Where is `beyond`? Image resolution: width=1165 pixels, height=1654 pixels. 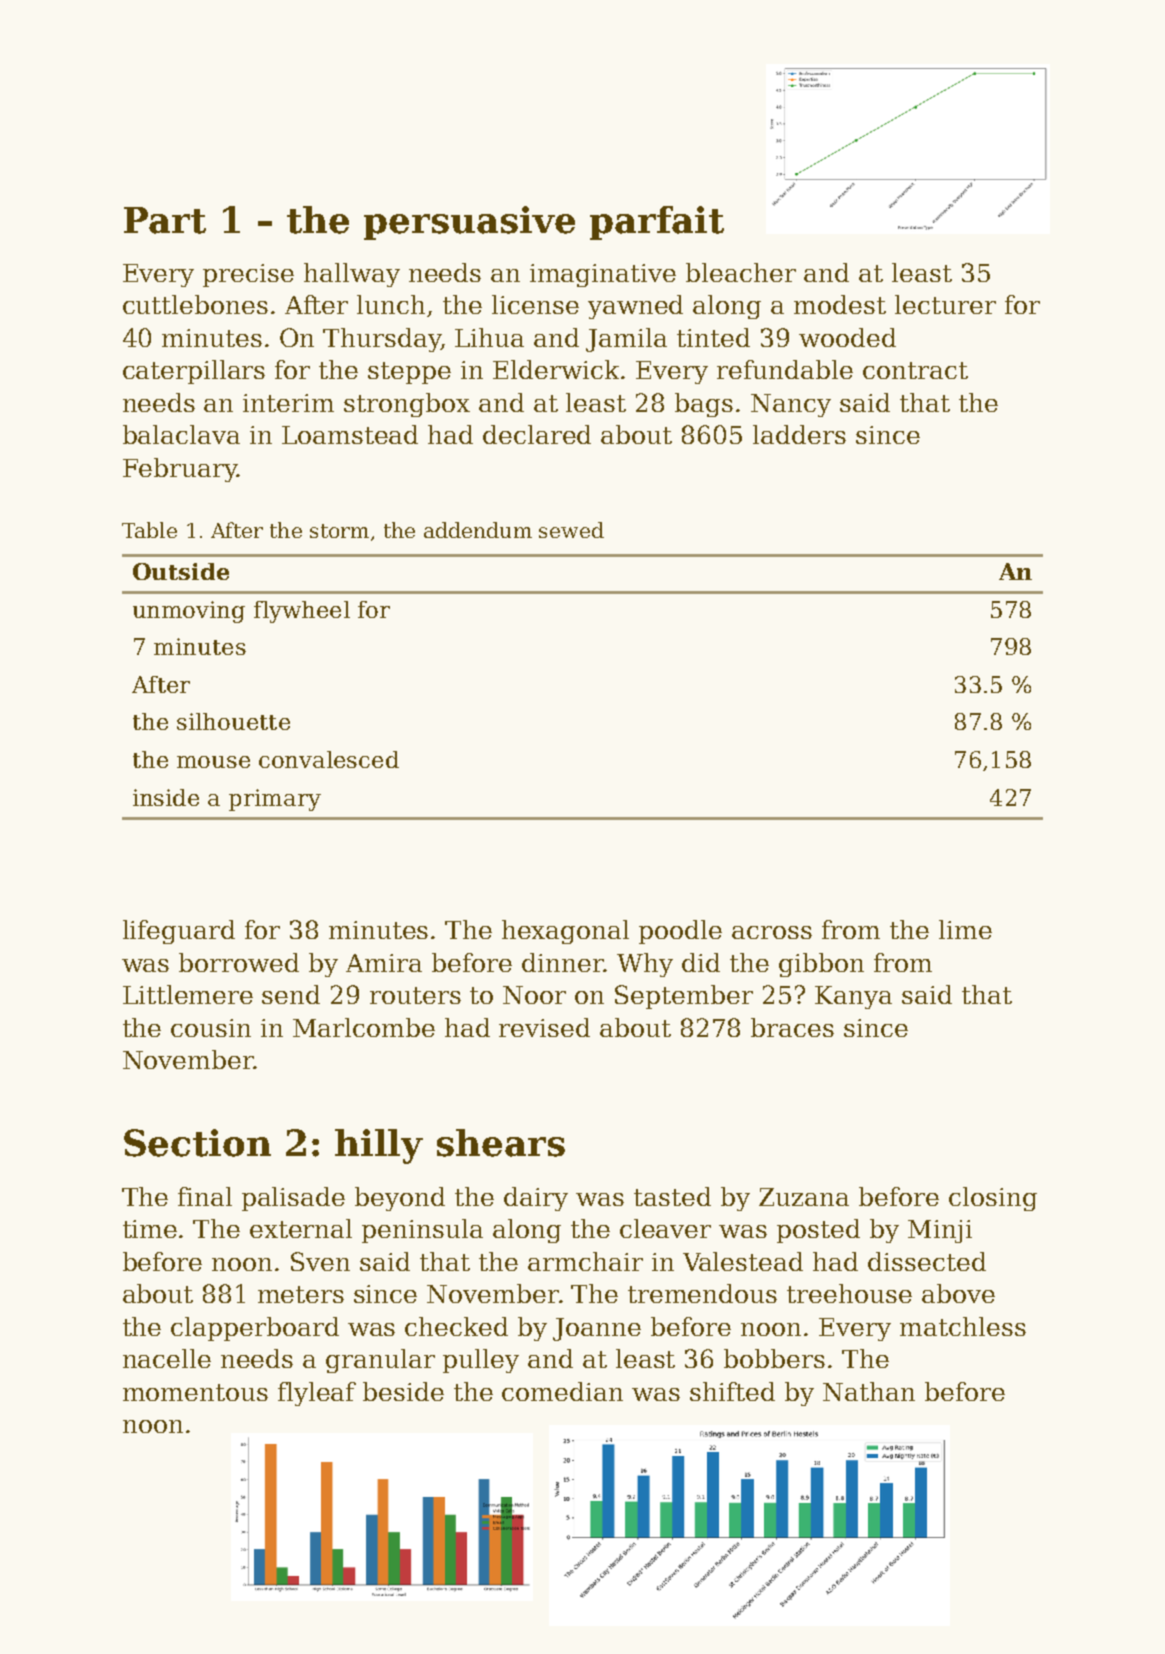
beyond is located at coordinates (400, 1199).
